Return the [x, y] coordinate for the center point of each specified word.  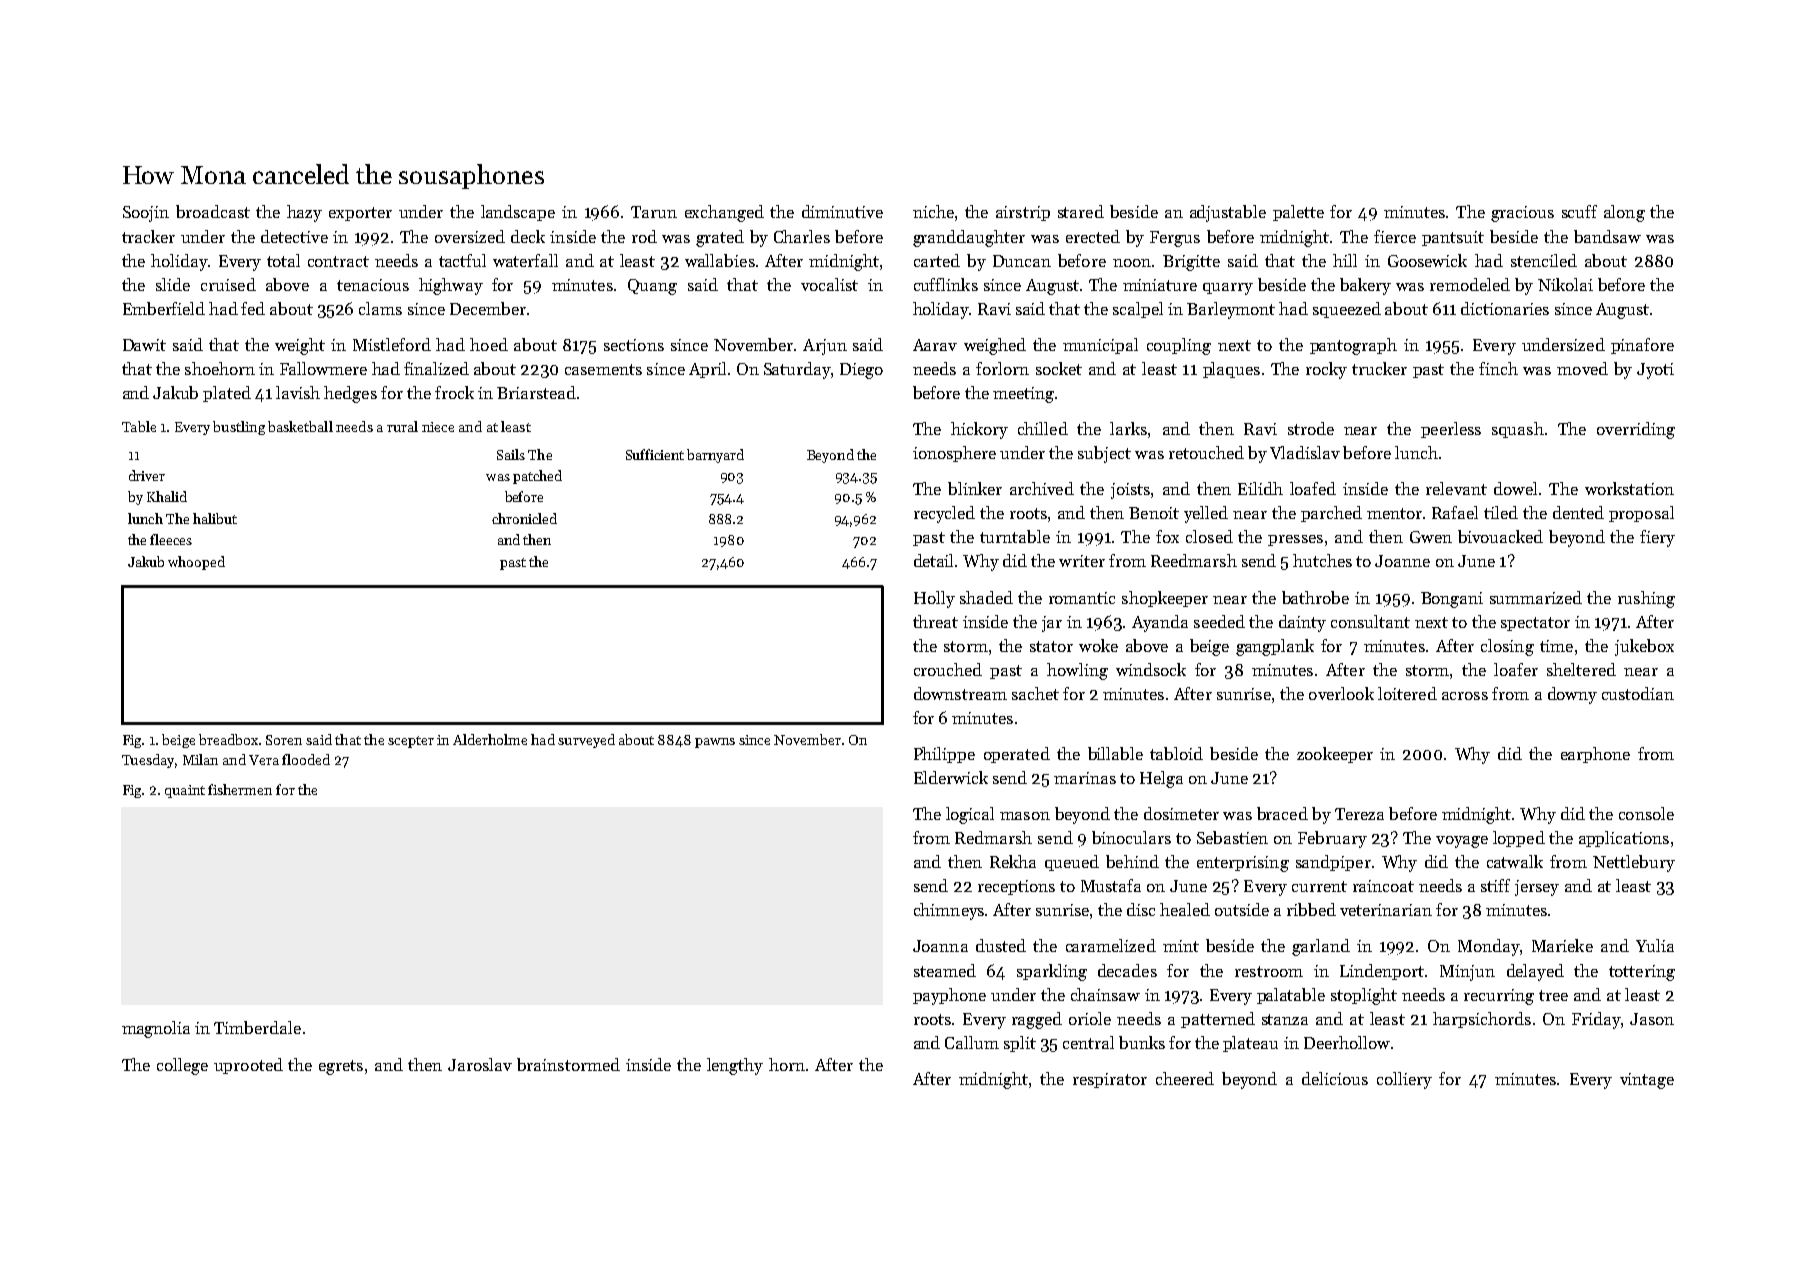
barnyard [715, 456]
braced [1282, 813]
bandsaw [1607, 236]
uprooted [248, 1066]
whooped [196, 563]
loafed [1313, 488]
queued [1072, 863]
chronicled [524, 518]
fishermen [240, 789]
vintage [1647, 1081]
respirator [1110, 1080]
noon [1132, 263]
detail [935, 560]
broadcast [213, 211]
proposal [1641, 514]
